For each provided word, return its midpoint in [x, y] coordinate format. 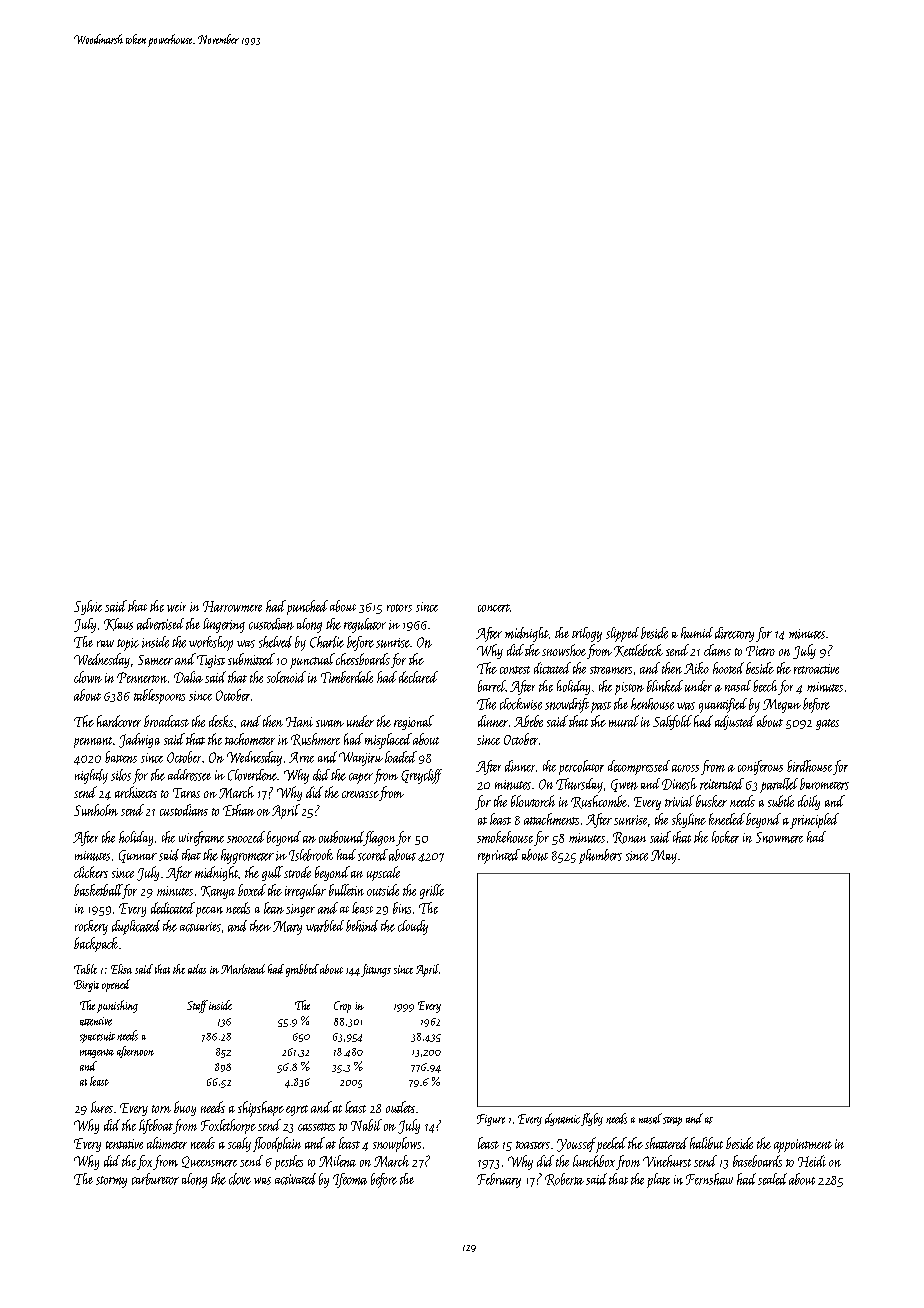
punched [307, 607]
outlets [400, 1107]
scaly [239, 1144]
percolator [581, 767]
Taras [186, 793]
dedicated [173, 908]
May [664, 857]
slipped [622, 634]
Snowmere [779, 837]
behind [362, 926]
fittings [376, 970]
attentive [96, 1021]
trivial [679, 801]
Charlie [327, 642]
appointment [803, 1146]
